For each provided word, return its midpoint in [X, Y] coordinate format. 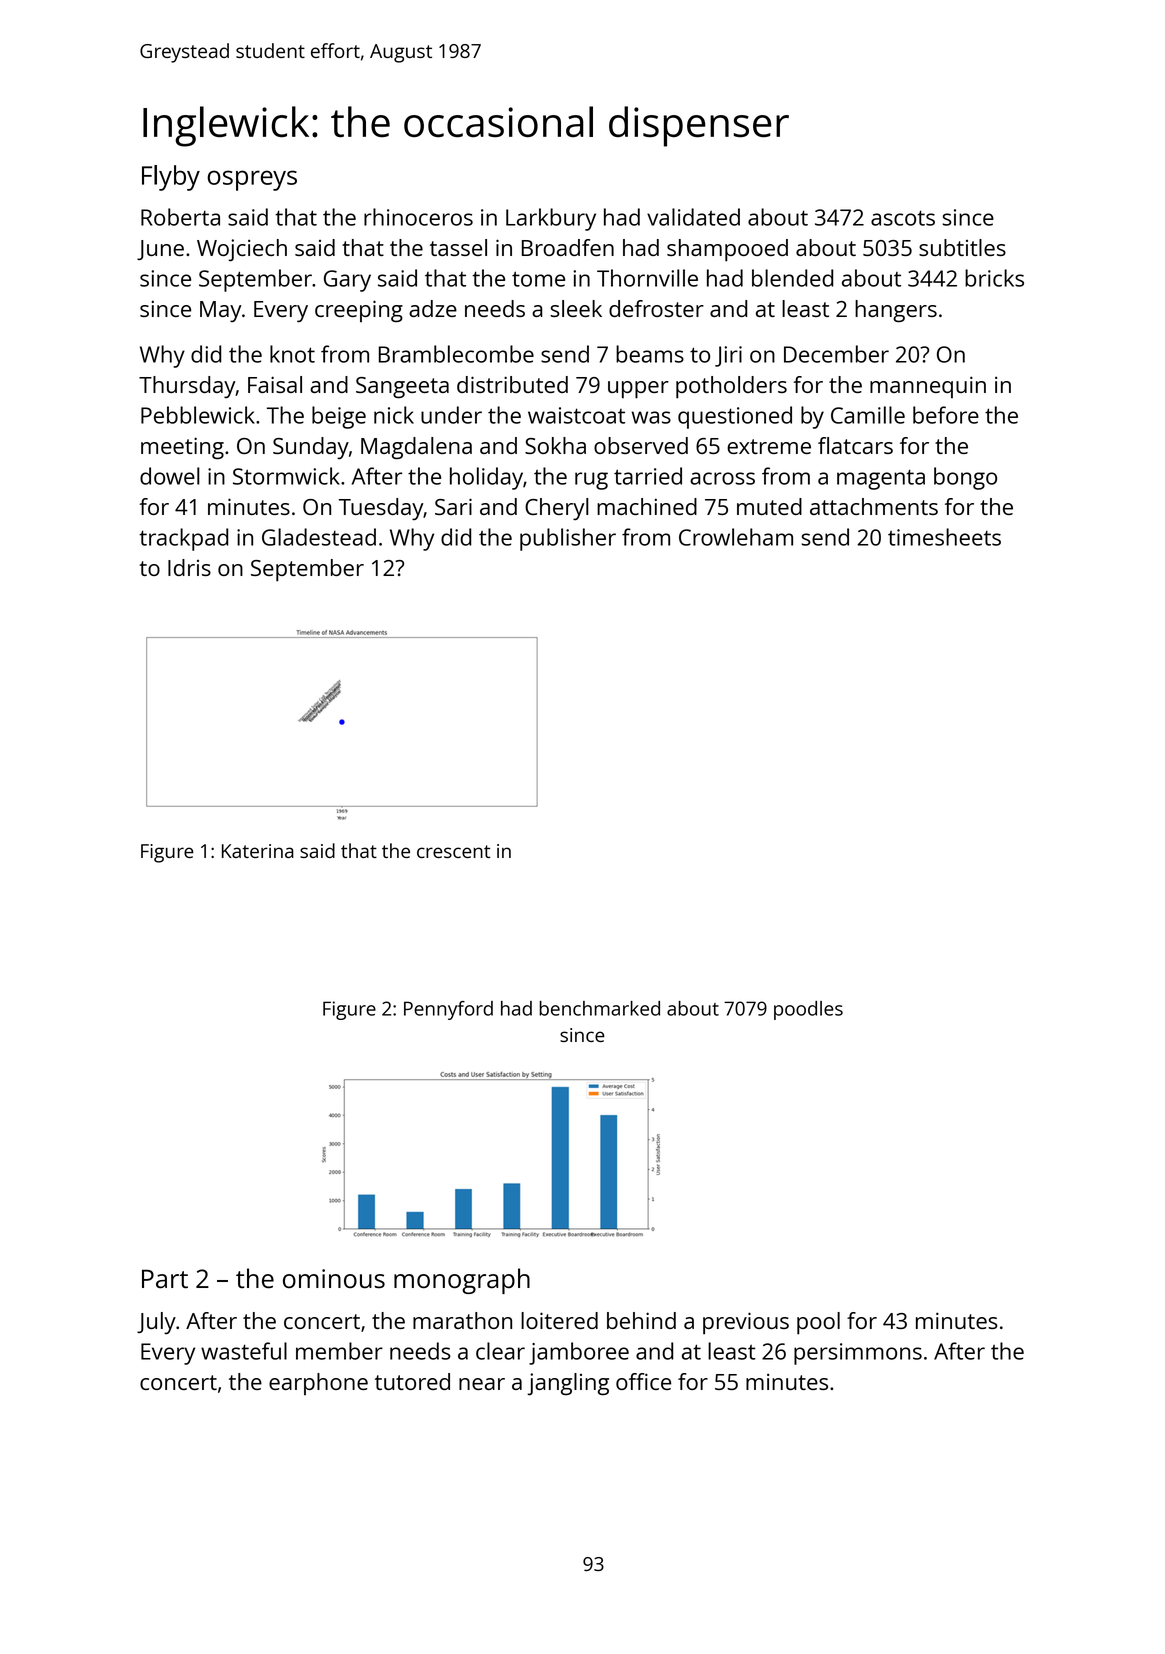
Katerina [258, 851]
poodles [808, 1010]
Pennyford [448, 1010]
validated [693, 217]
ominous [334, 1279]
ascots [903, 218]
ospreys [252, 180]
